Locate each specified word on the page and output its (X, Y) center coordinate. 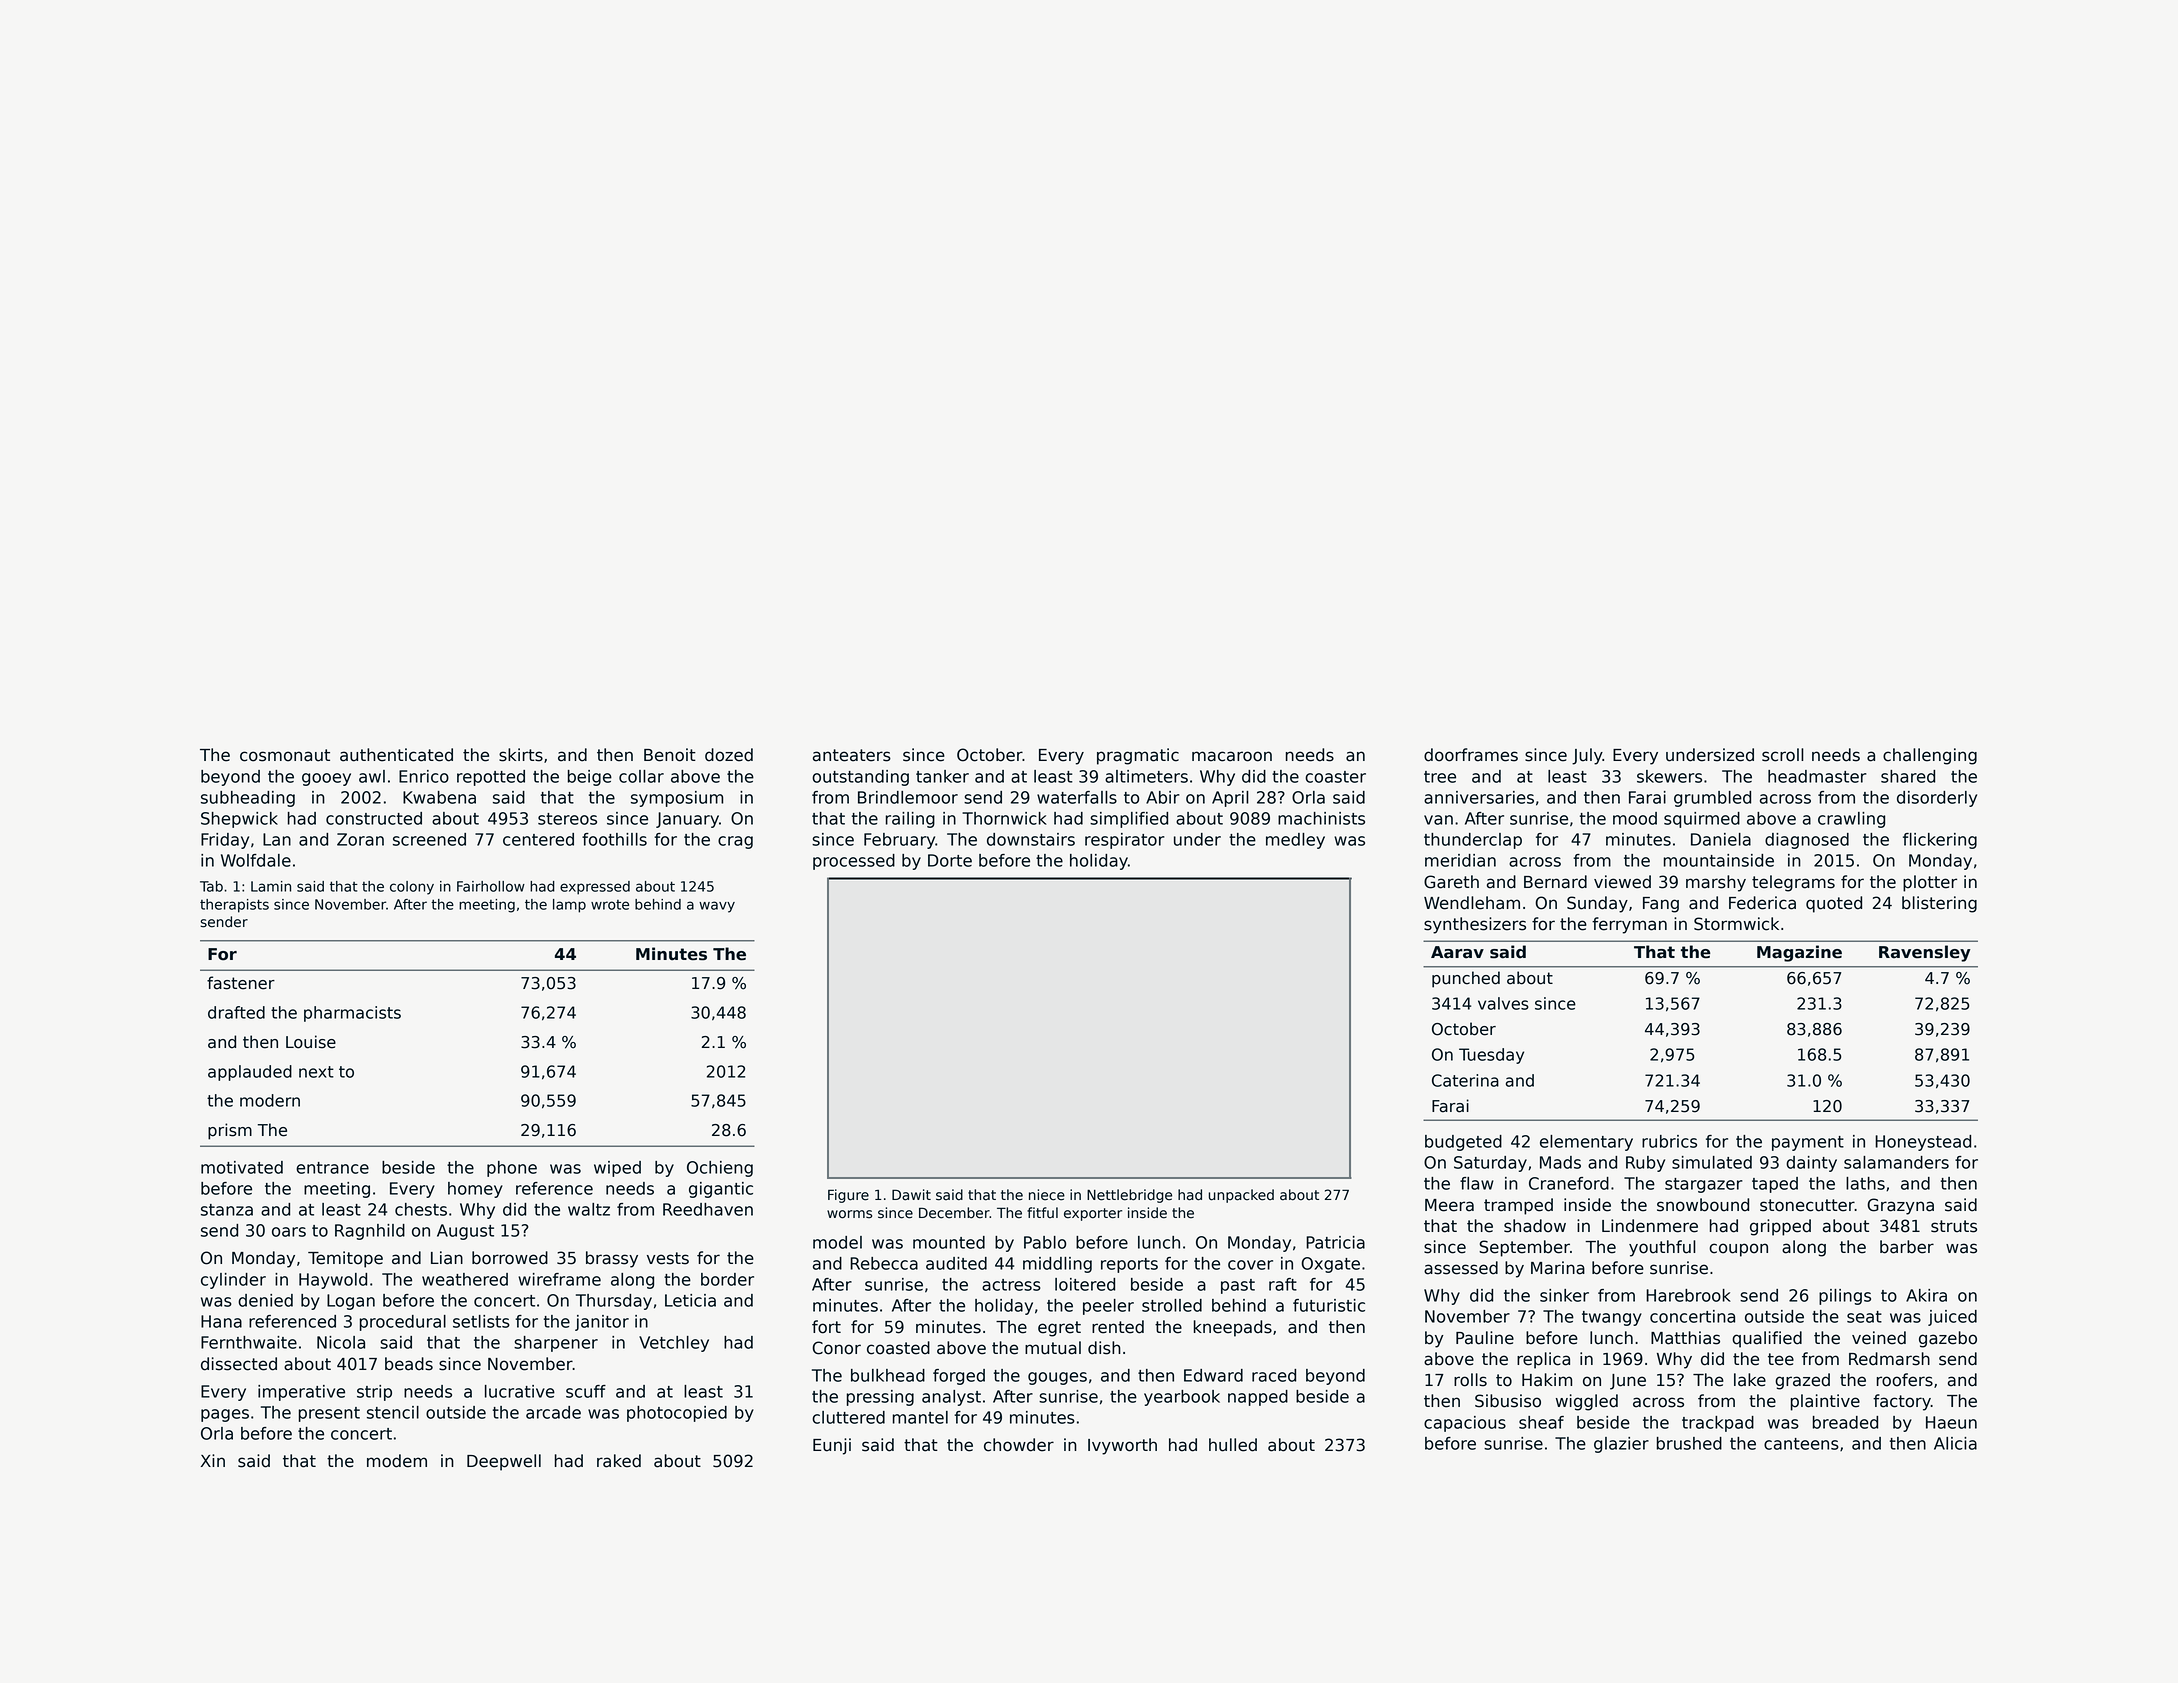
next (316, 1072)
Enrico (424, 776)
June (1628, 1382)
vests (668, 1258)
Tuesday (1491, 1056)
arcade (553, 1412)
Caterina (1465, 1080)
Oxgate (1330, 1265)
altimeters (1146, 776)
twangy (1612, 1318)
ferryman (1629, 925)
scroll (1783, 755)
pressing (880, 1398)
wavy (717, 907)
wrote (610, 905)
